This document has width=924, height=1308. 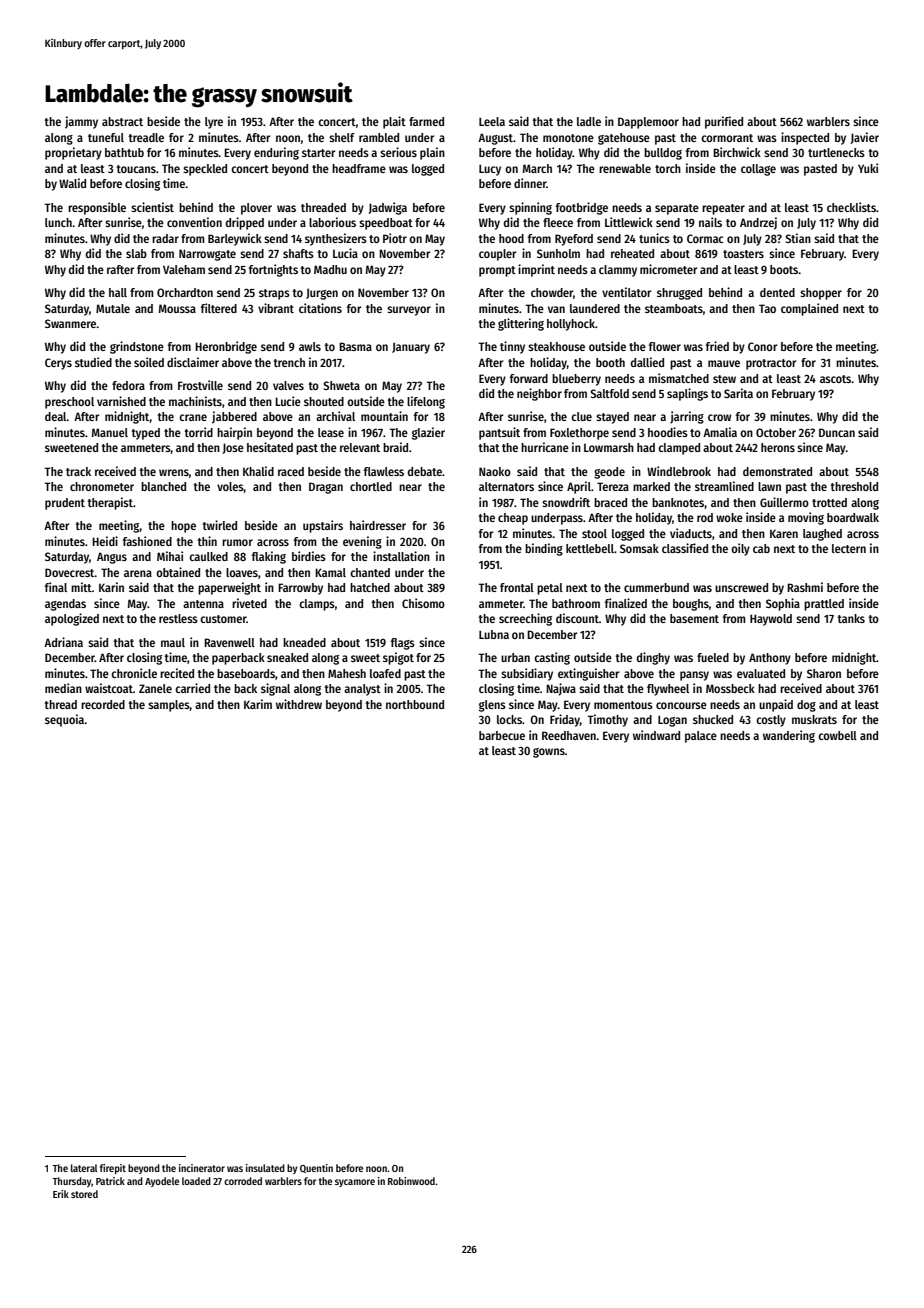 What do you see at coordinates (81, 122) in the document?
I see `jammy` at bounding box center [81, 122].
